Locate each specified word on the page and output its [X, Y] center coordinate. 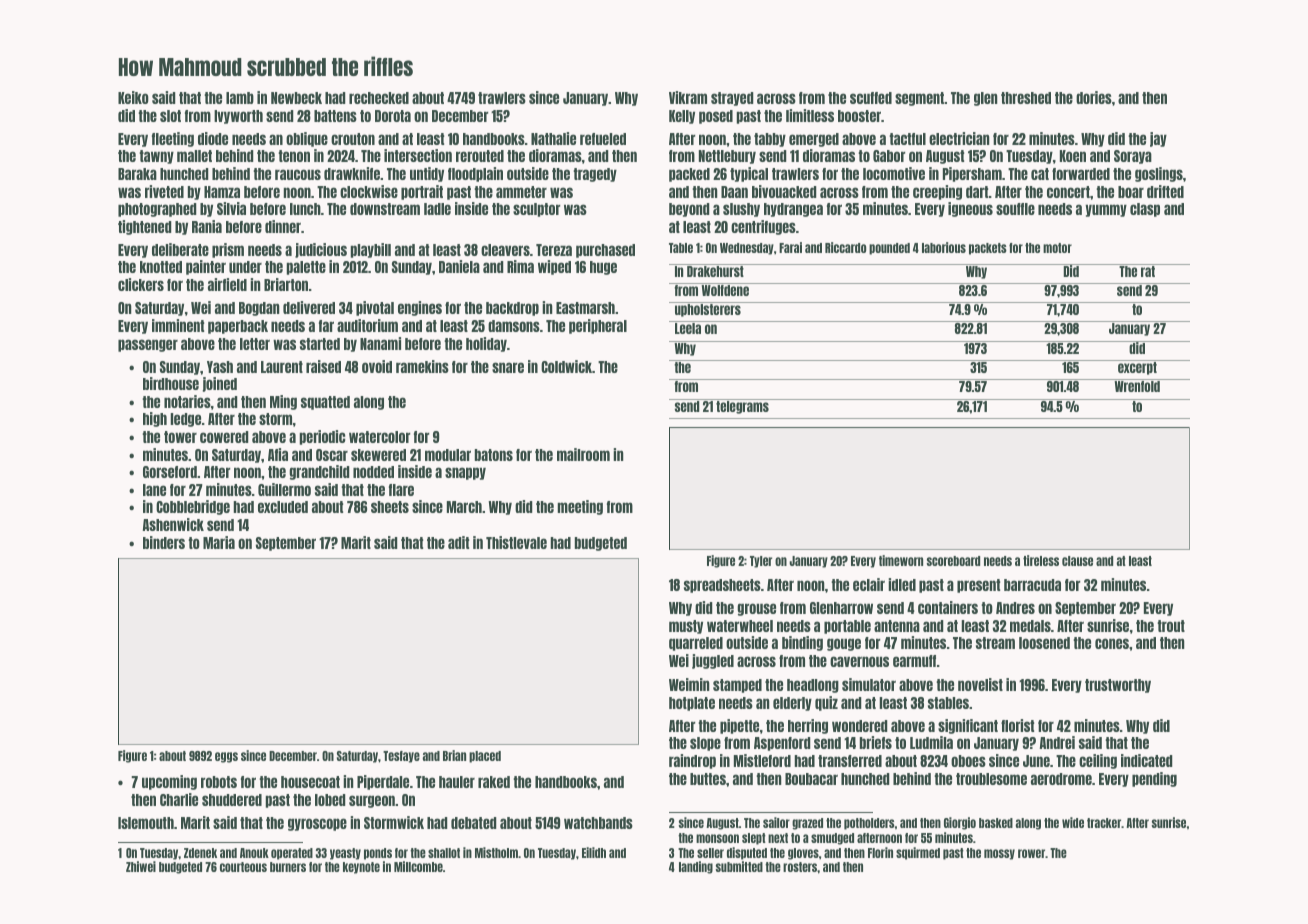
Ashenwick [173, 524]
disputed [747, 853]
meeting [580, 507]
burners [288, 867]
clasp [1145, 210]
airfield [227, 284]
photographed [157, 210]
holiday [486, 344]
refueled [603, 139]
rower [1031, 853]
